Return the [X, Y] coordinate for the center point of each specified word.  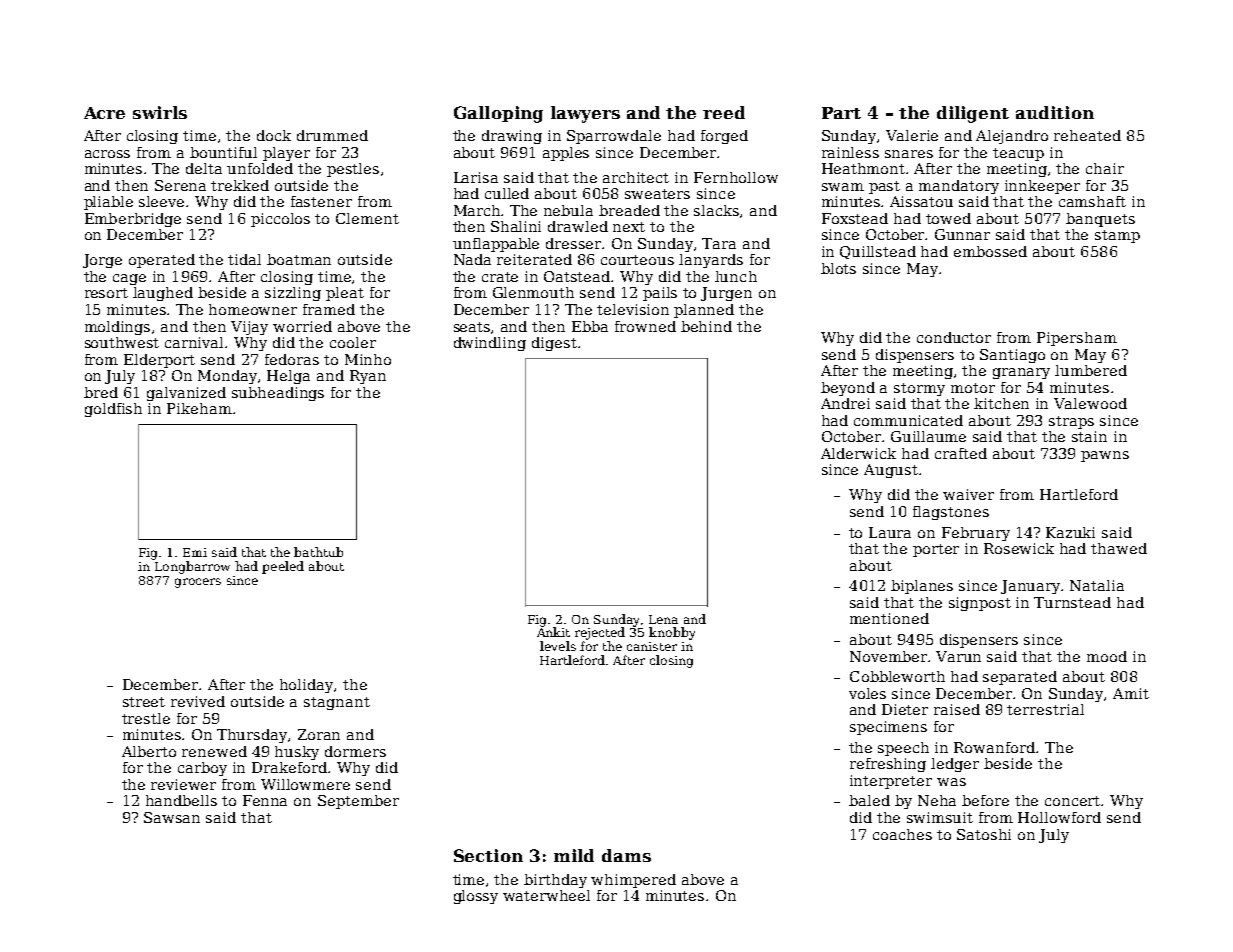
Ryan [368, 377]
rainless [850, 152]
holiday [307, 686]
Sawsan [172, 817]
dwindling [490, 344]
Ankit [553, 632]
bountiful [223, 152]
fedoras [292, 359]
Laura [890, 532]
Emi [195, 552]
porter [936, 550]
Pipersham [1077, 339]
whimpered [633, 881]
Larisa [476, 177]
